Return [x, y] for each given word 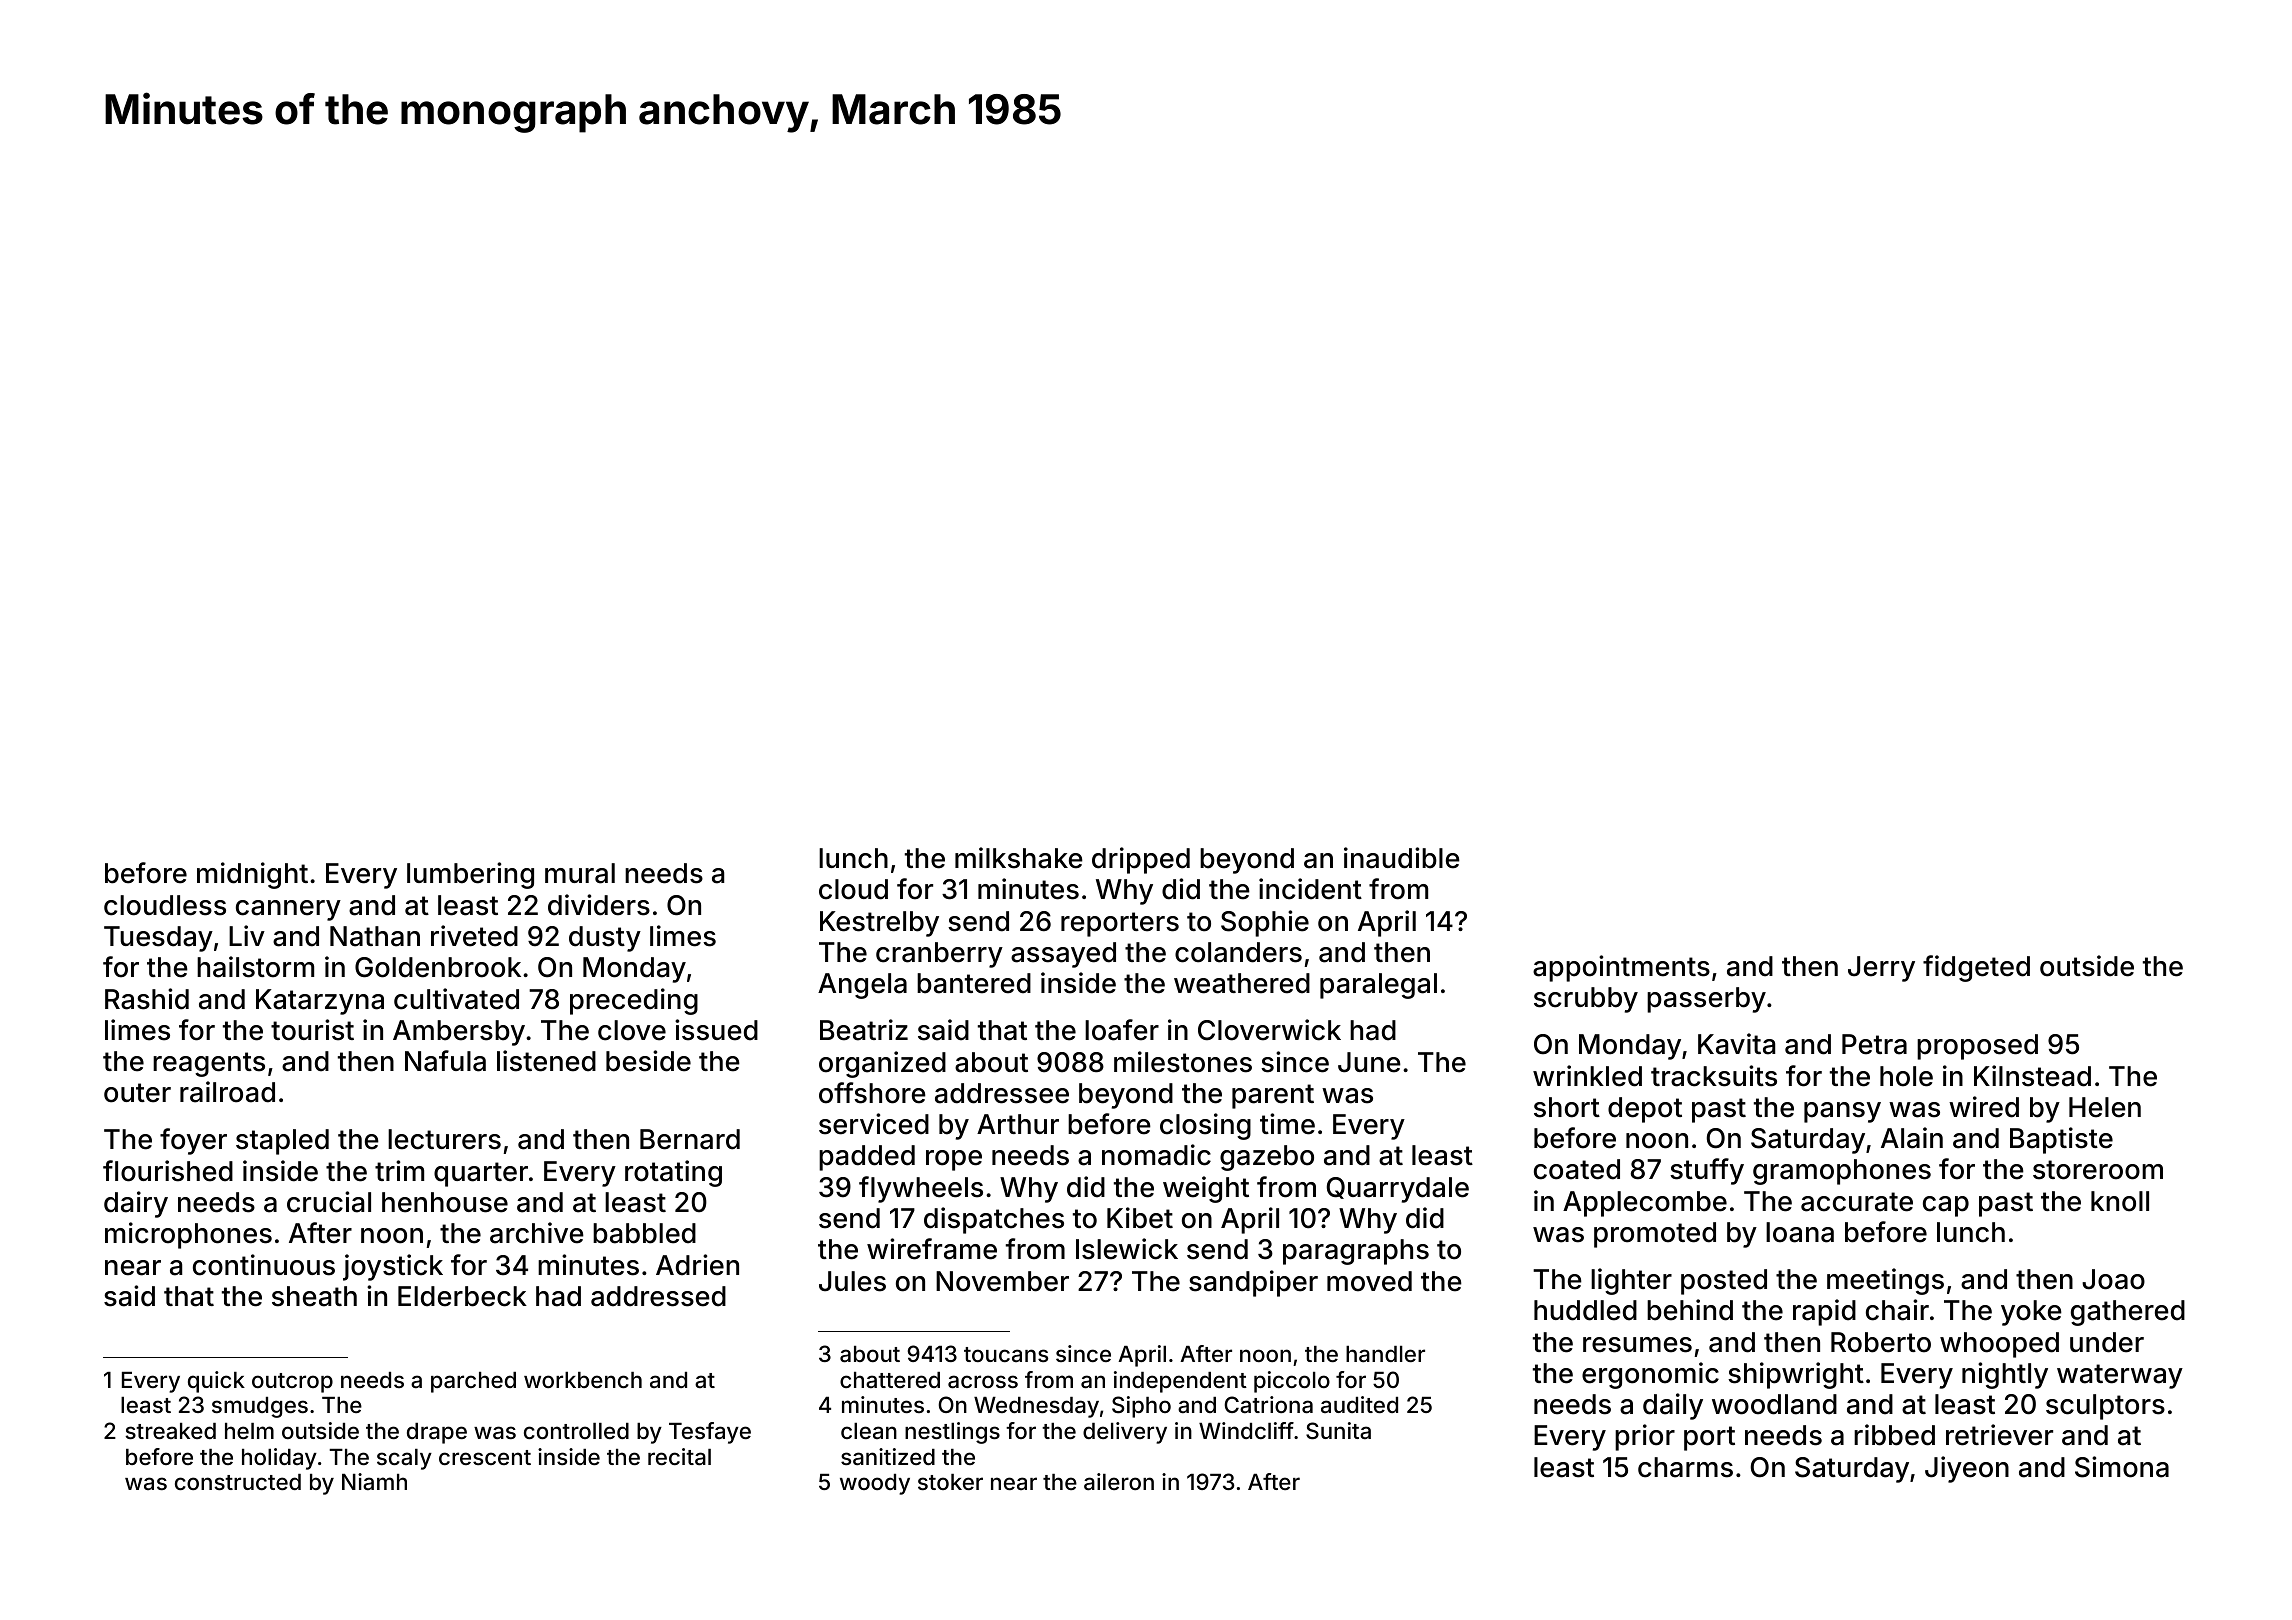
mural [580, 873]
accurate [1857, 1202]
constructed [238, 1482]
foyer [193, 1141]
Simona [2122, 1467]
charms [1685, 1467]
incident [1310, 889]
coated [1577, 1169]
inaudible [1402, 858]
